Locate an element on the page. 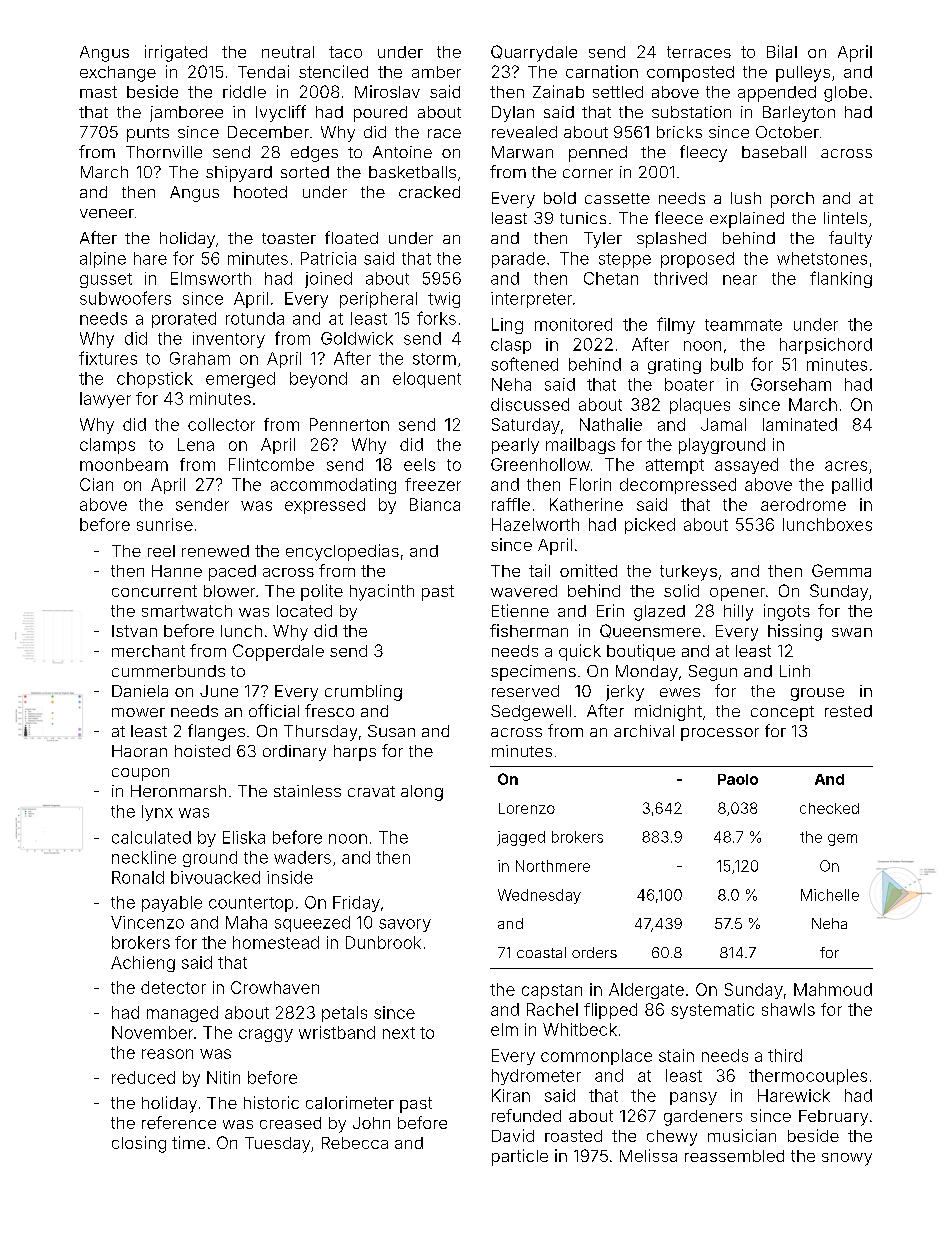 The width and height of the image is (952, 1233). particle is located at coordinates (520, 1157).
